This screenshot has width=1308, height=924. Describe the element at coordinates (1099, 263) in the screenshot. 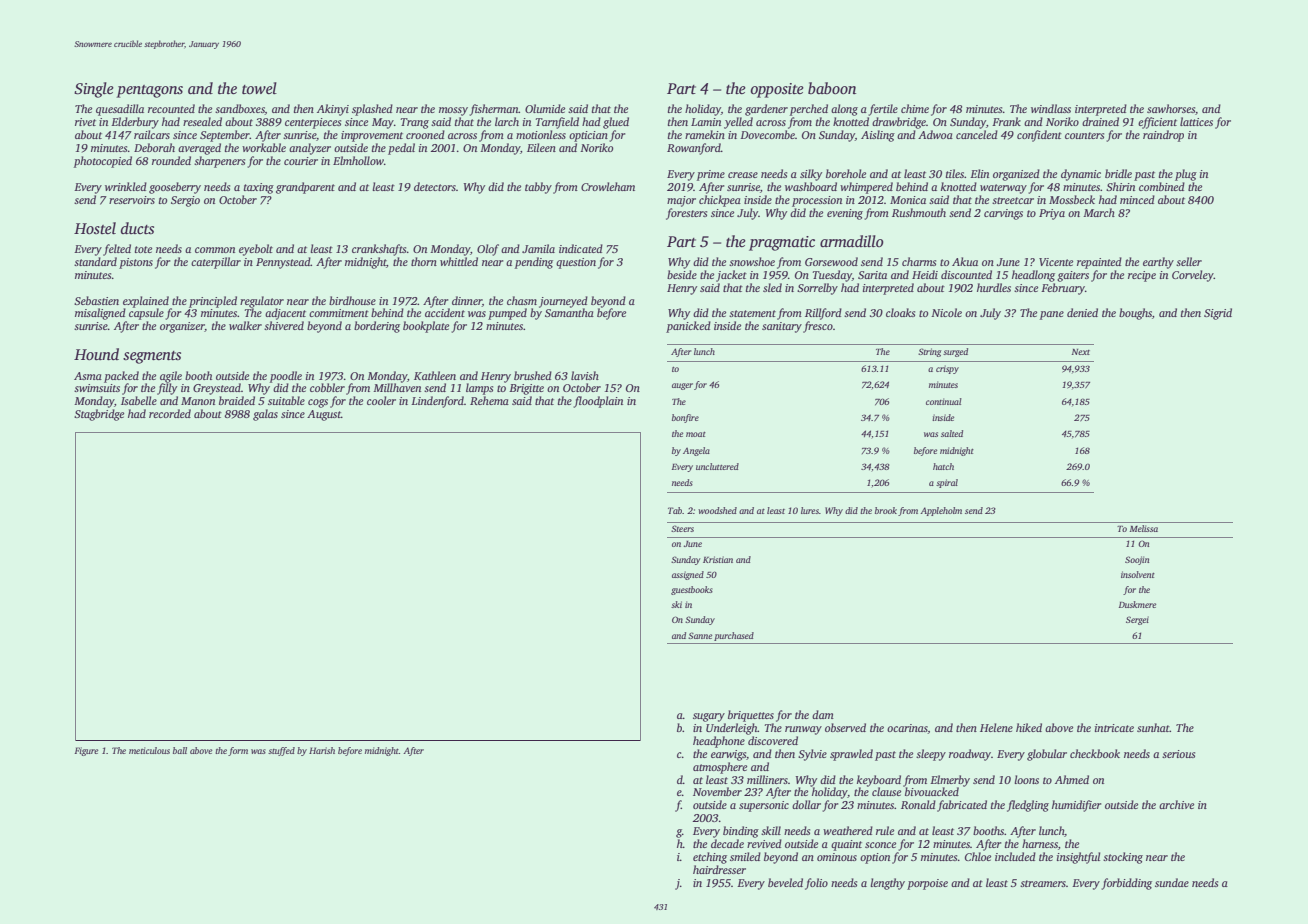

I see `repainted` at that location.
